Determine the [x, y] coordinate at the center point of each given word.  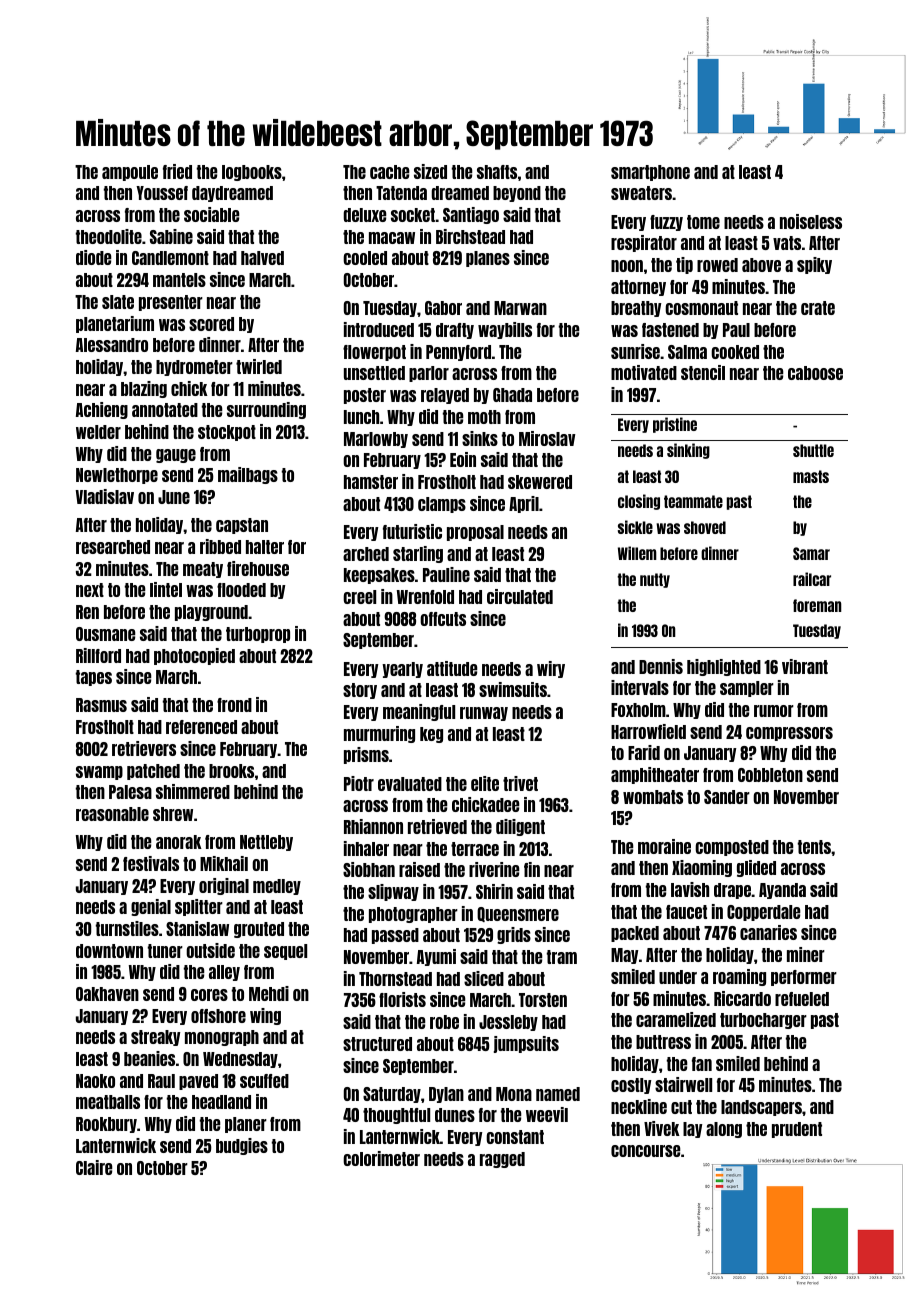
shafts [497, 172]
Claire [94, 1167]
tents [814, 847]
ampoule [130, 173]
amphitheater [655, 775]
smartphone [650, 173]
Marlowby [376, 440]
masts [811, 476]
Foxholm [638, 710]
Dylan [446, 1095]
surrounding [266, 410]
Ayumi [436, 957]
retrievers [144, 748]
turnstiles [127, 928]
